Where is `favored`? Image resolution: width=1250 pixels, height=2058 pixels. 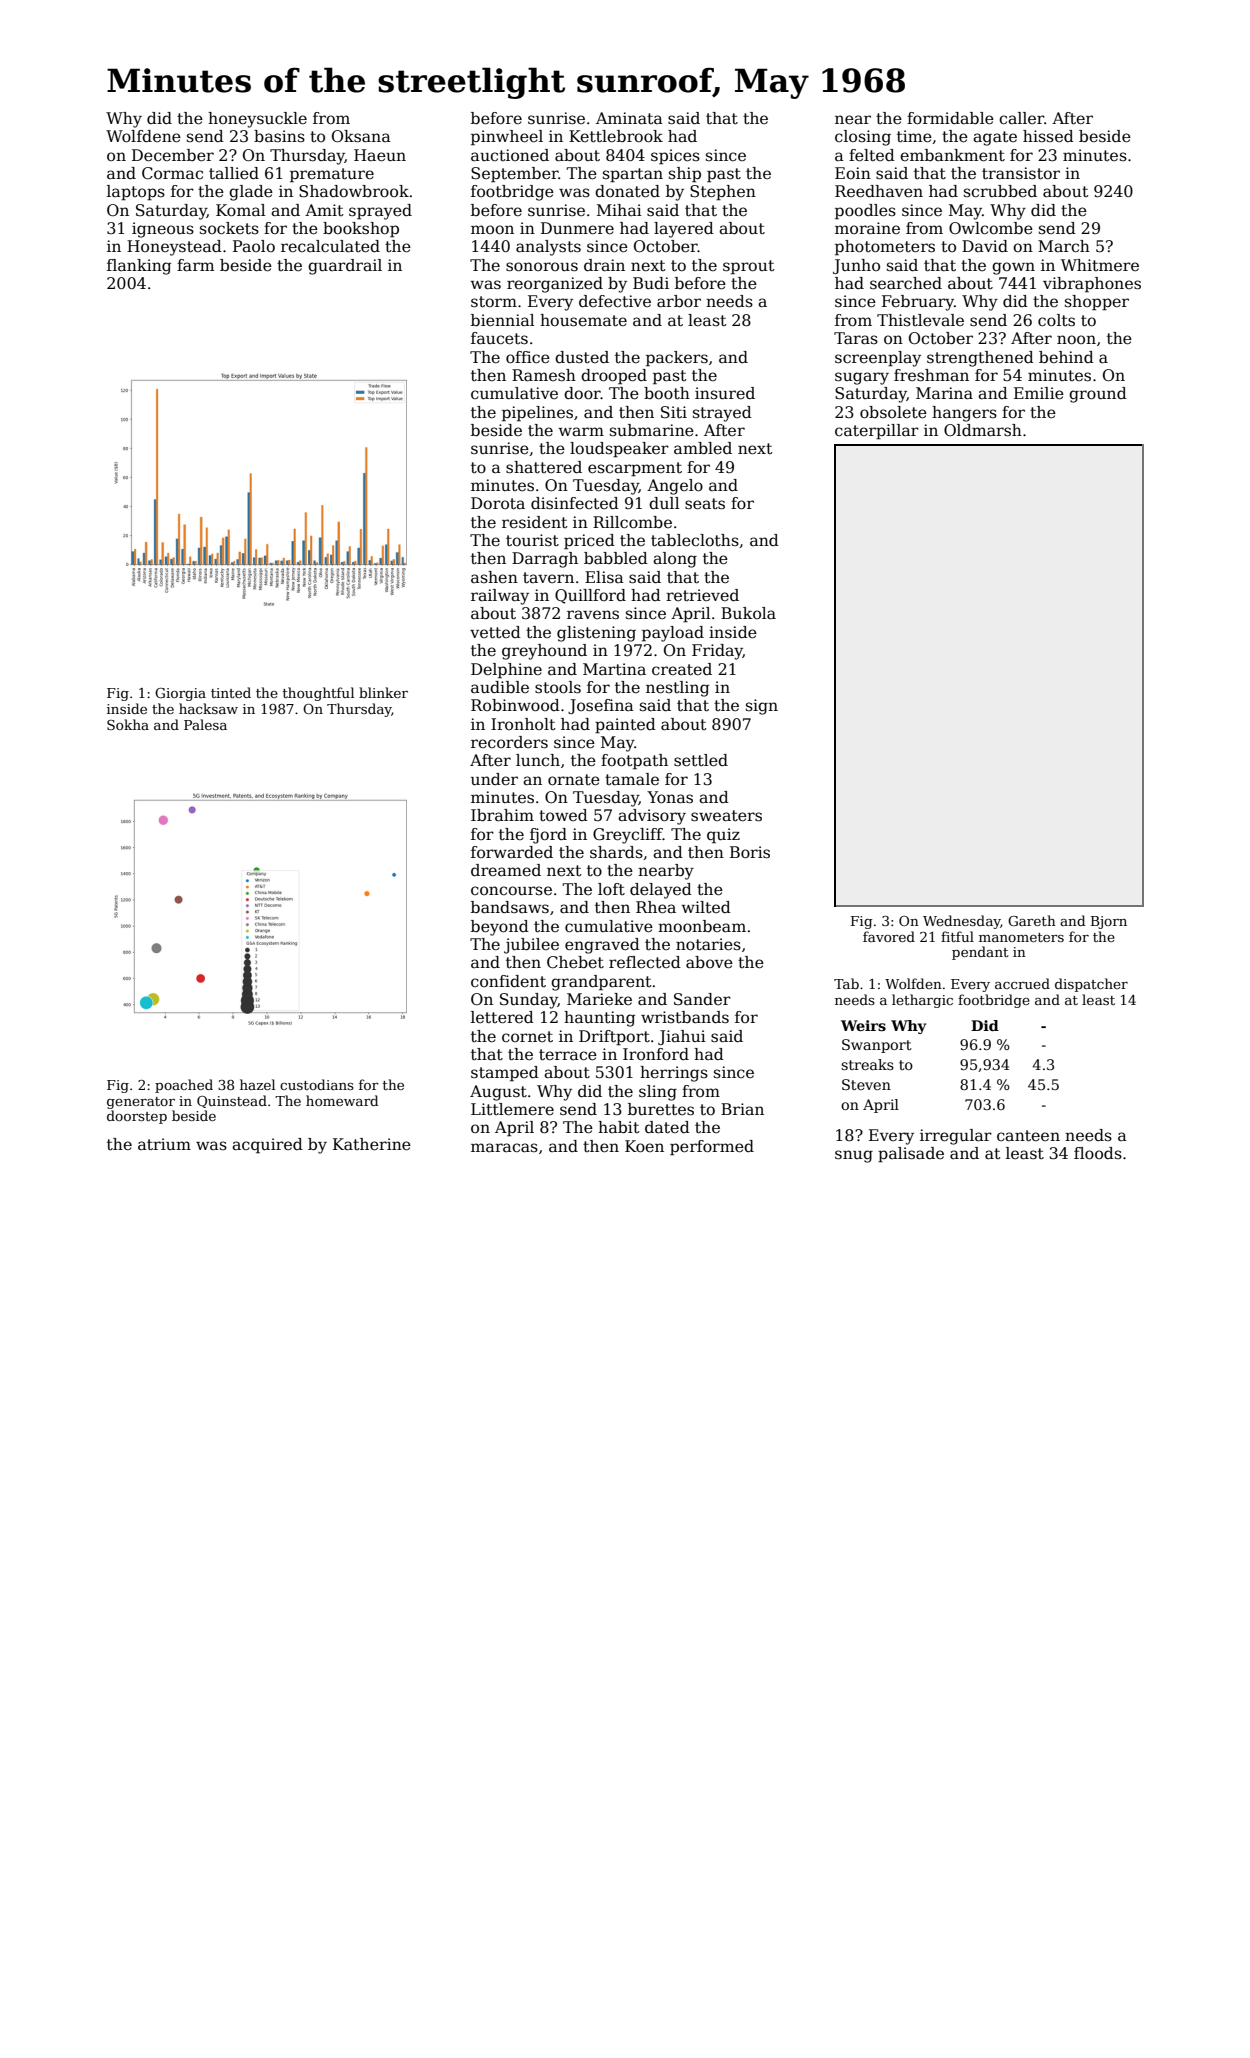
favored is located at coordinates (889, 936).
